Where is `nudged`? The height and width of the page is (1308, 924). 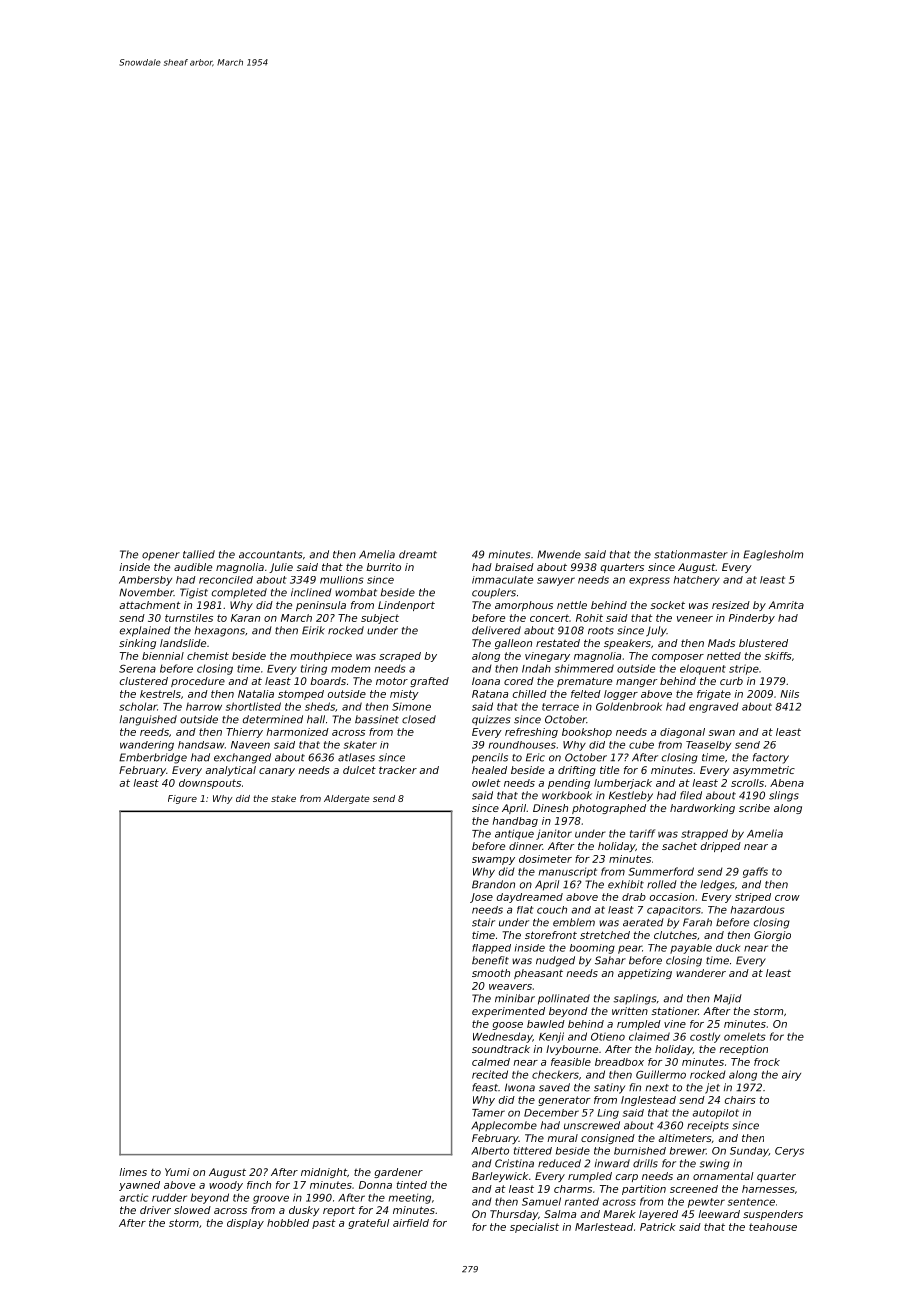
nudged is located at coordinates (555, 961).
